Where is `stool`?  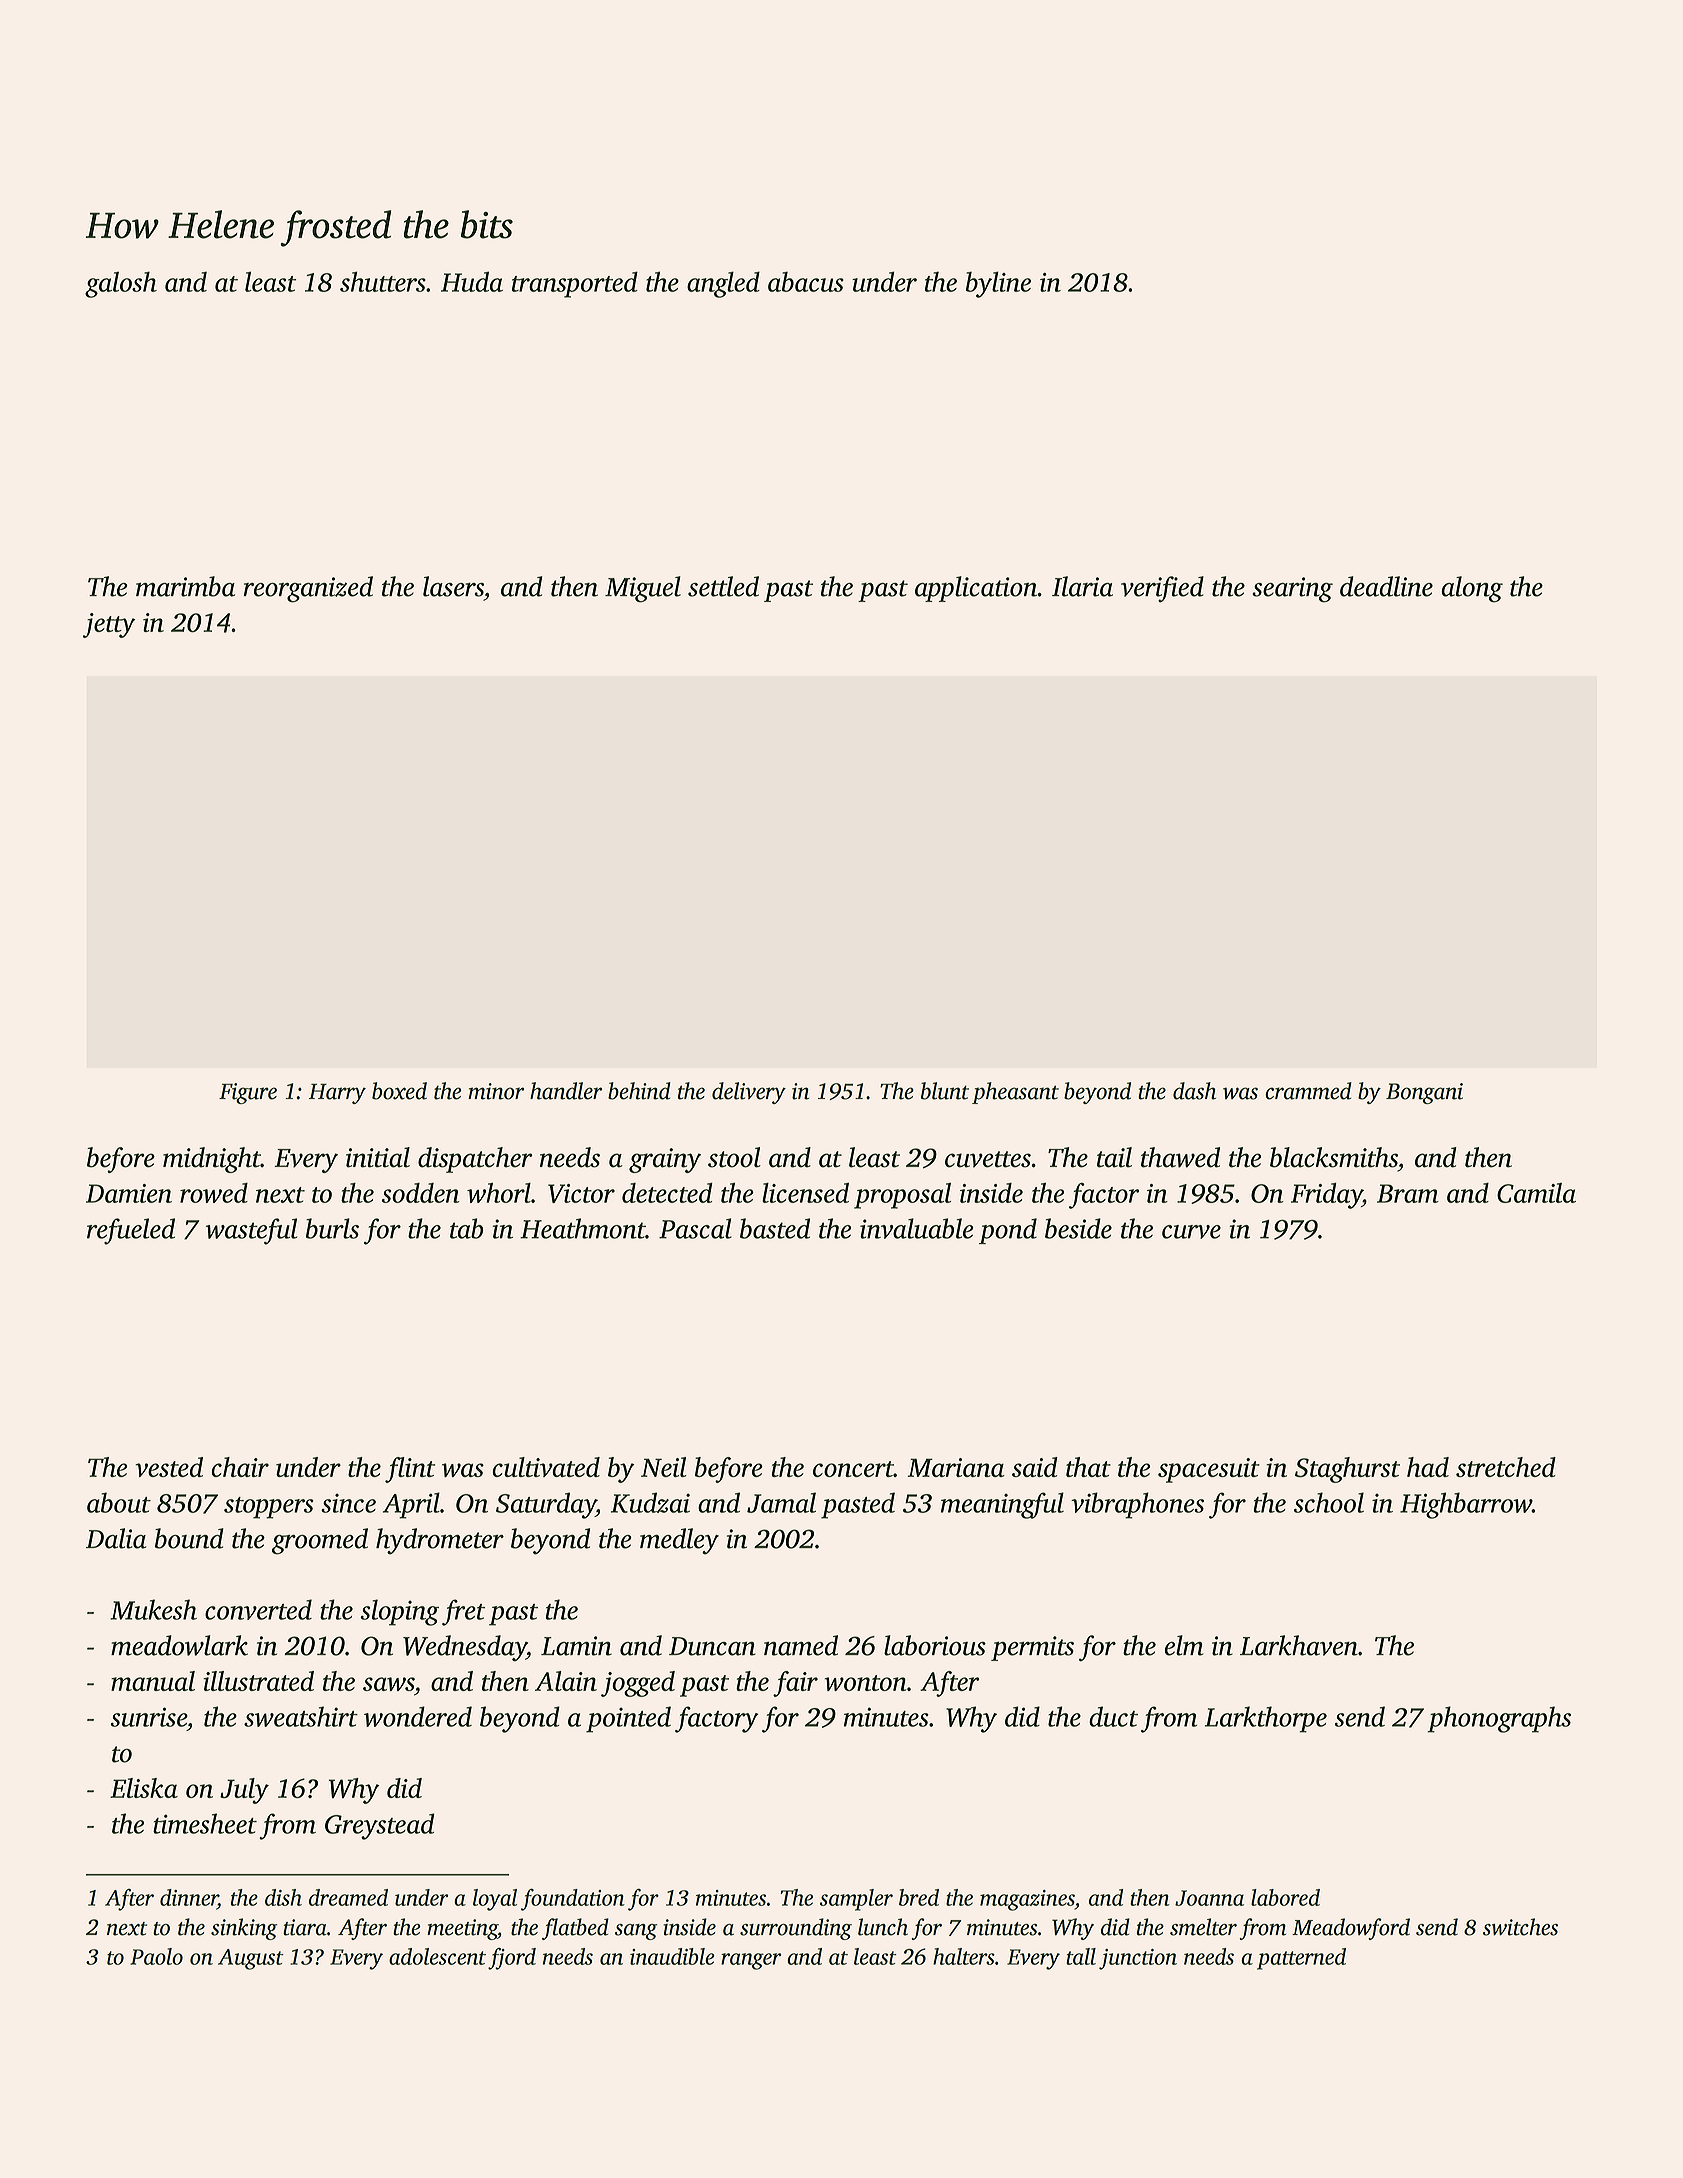 stool is located at coordinates (734, 1157).
